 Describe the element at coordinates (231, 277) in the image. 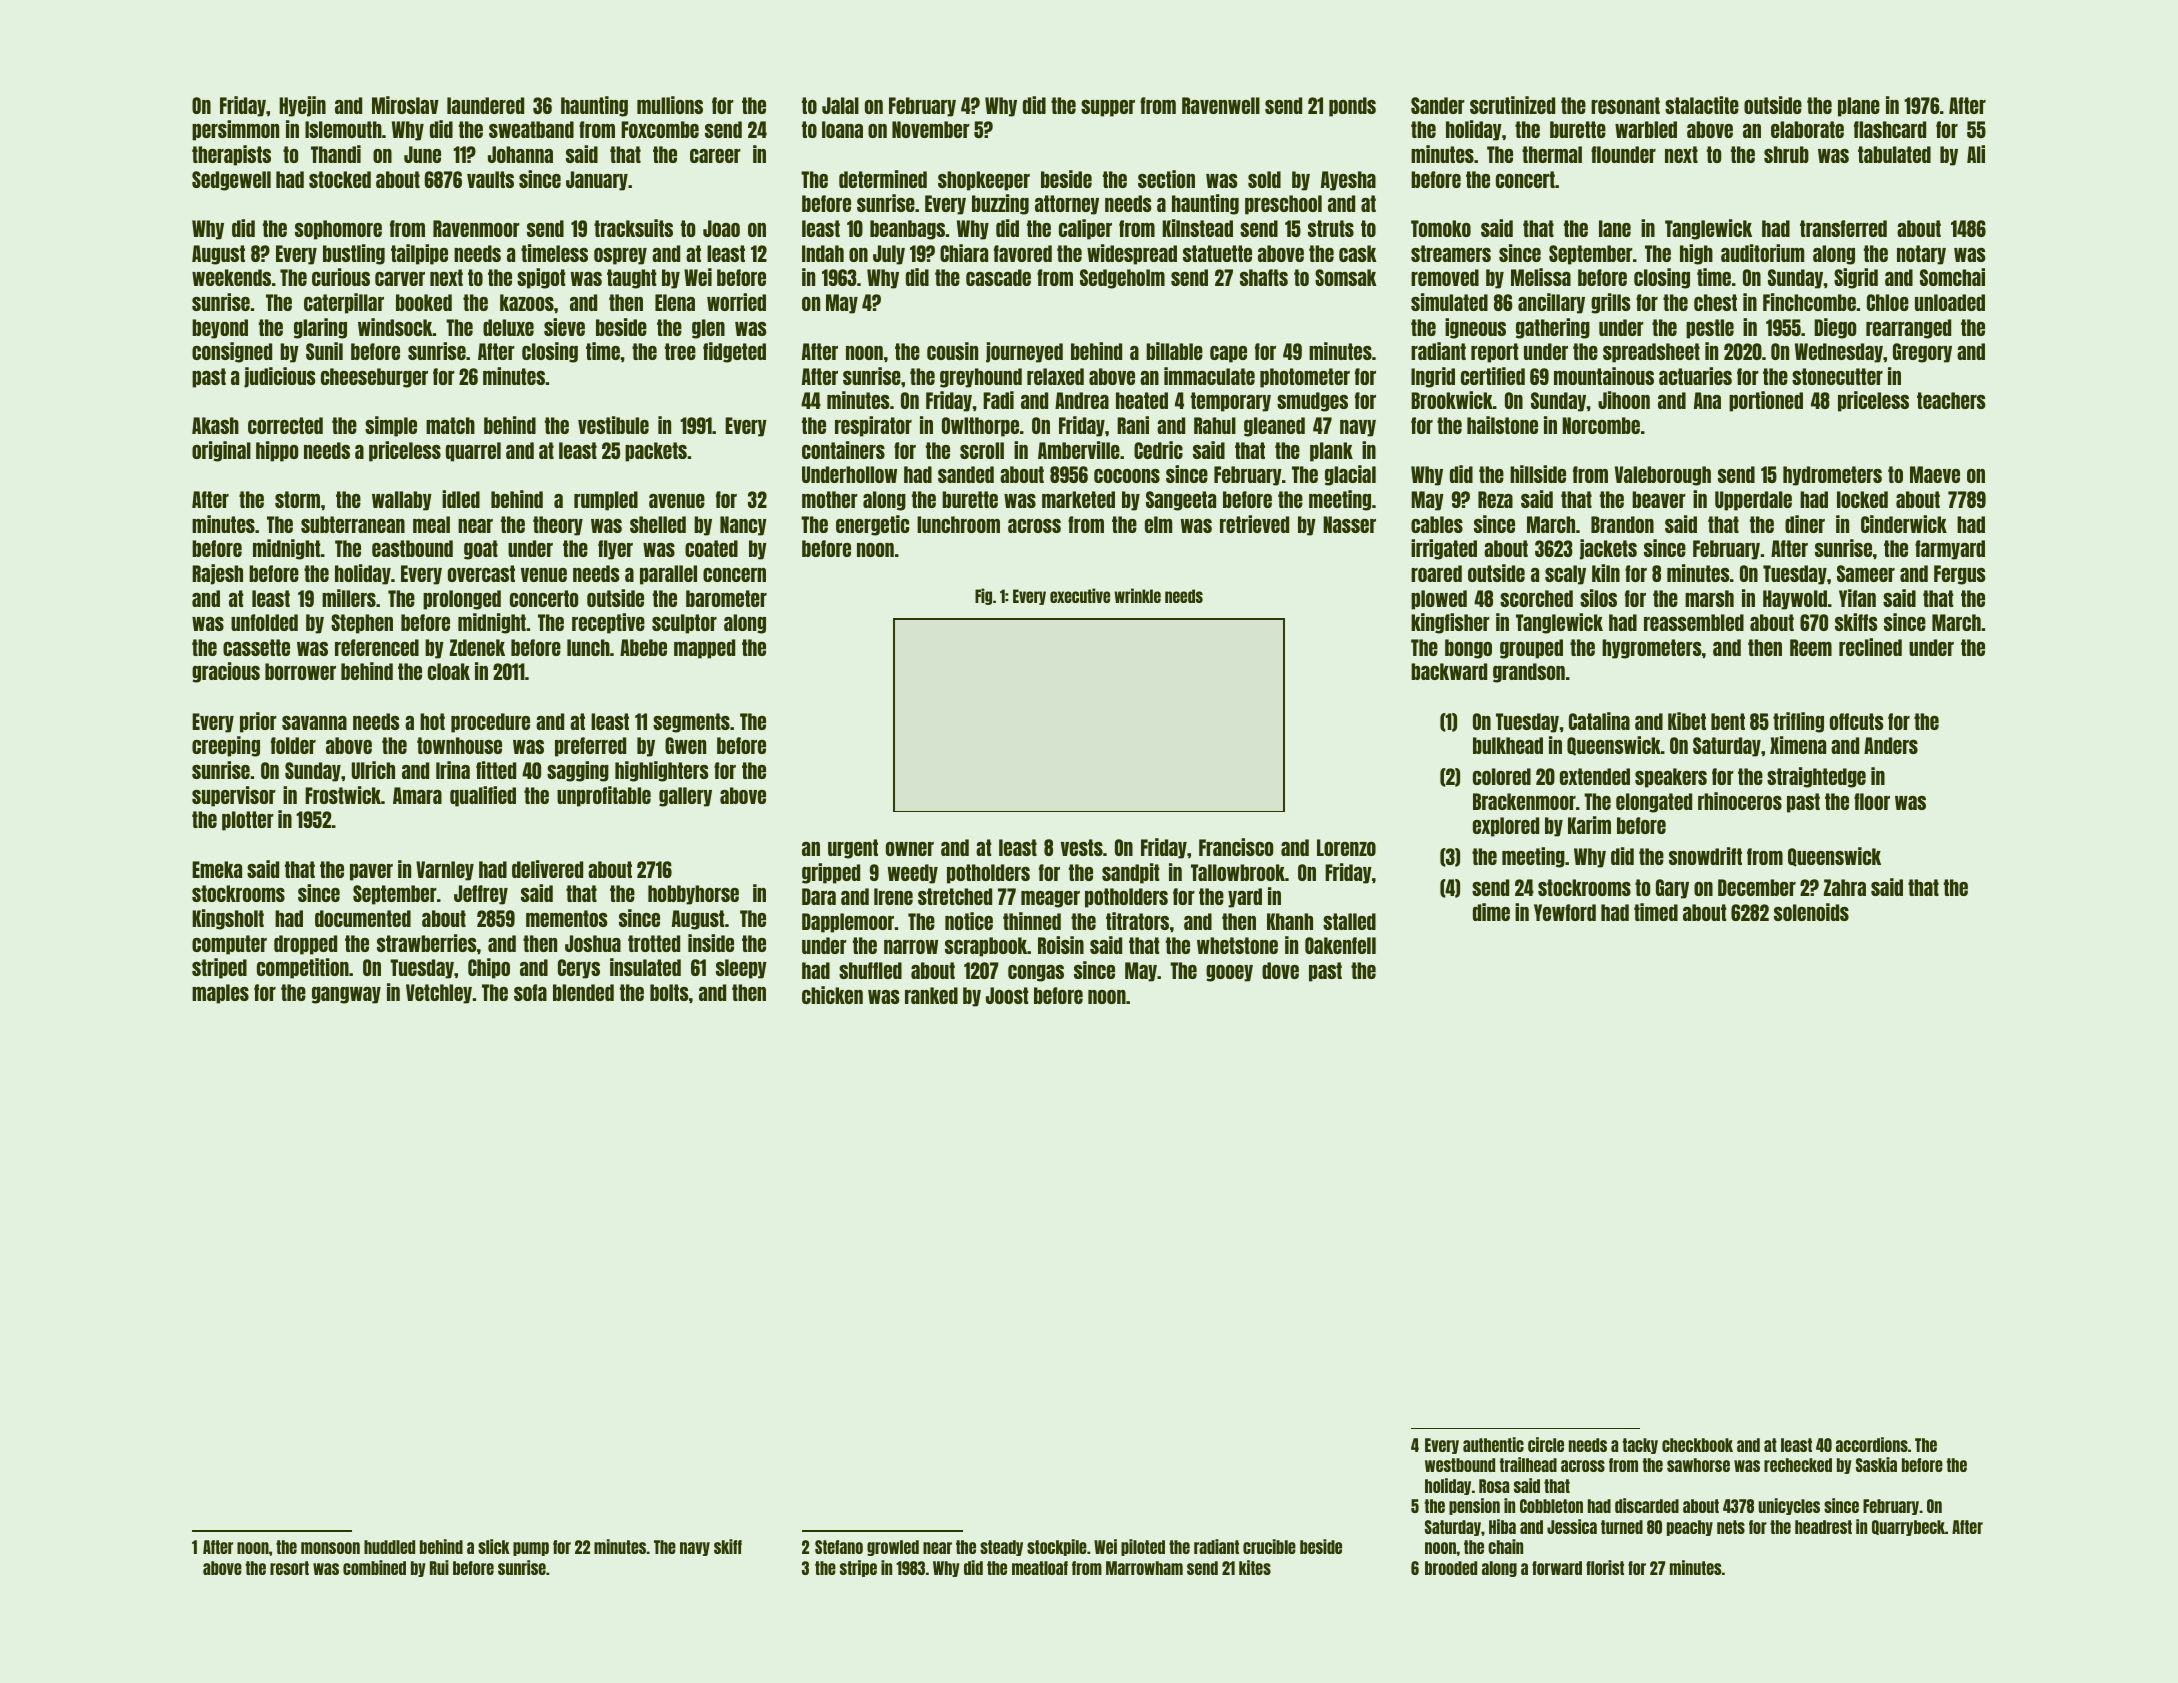

I see `weekends` at that location.
